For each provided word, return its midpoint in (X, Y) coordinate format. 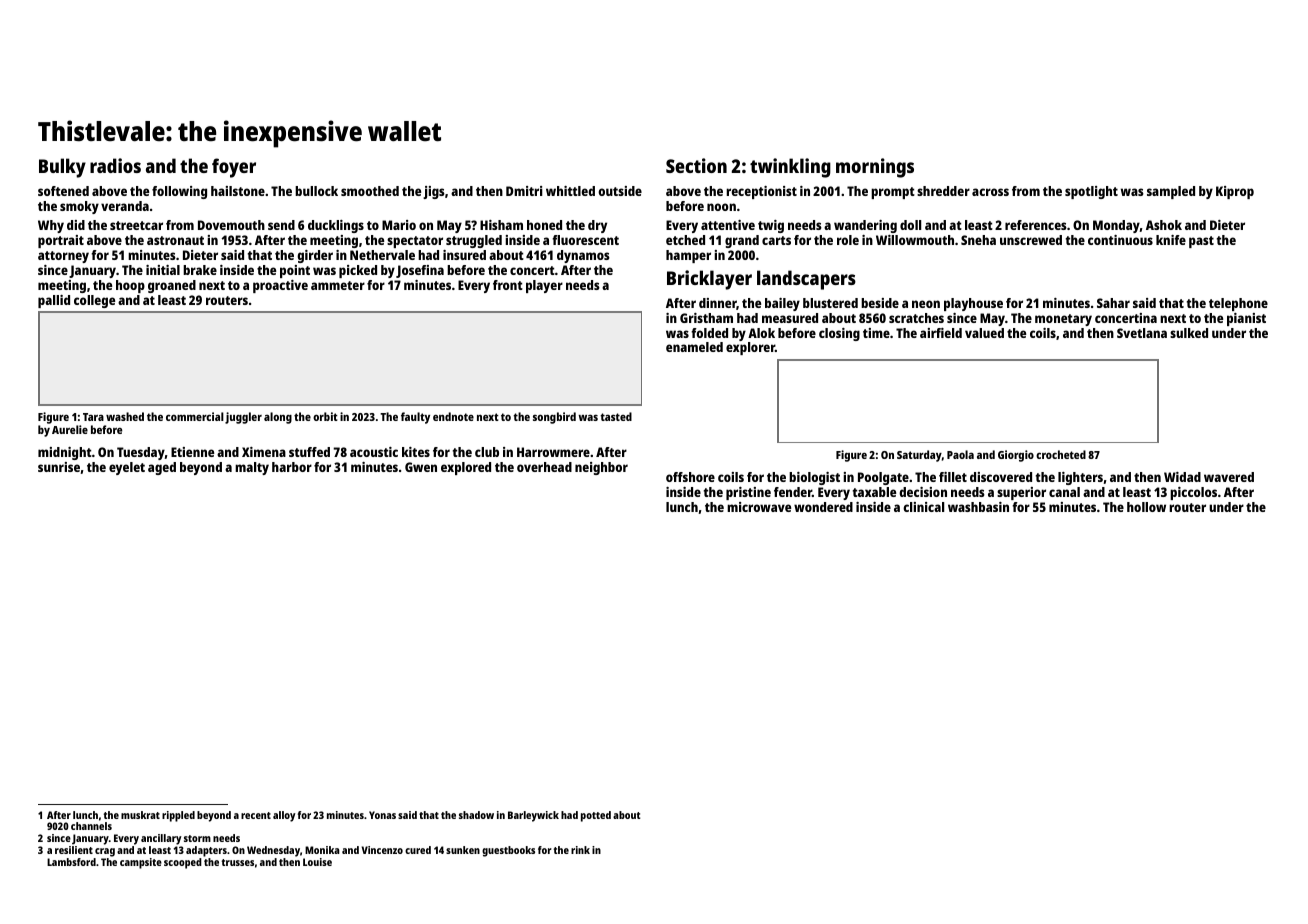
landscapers (806, 280)
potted (596, 816)
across (990, 192)
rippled (178, 816)
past (1201, 242)
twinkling (790, 168)
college (94, 301)
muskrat (140, 815)
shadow (476, 815)
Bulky (62, 168)
